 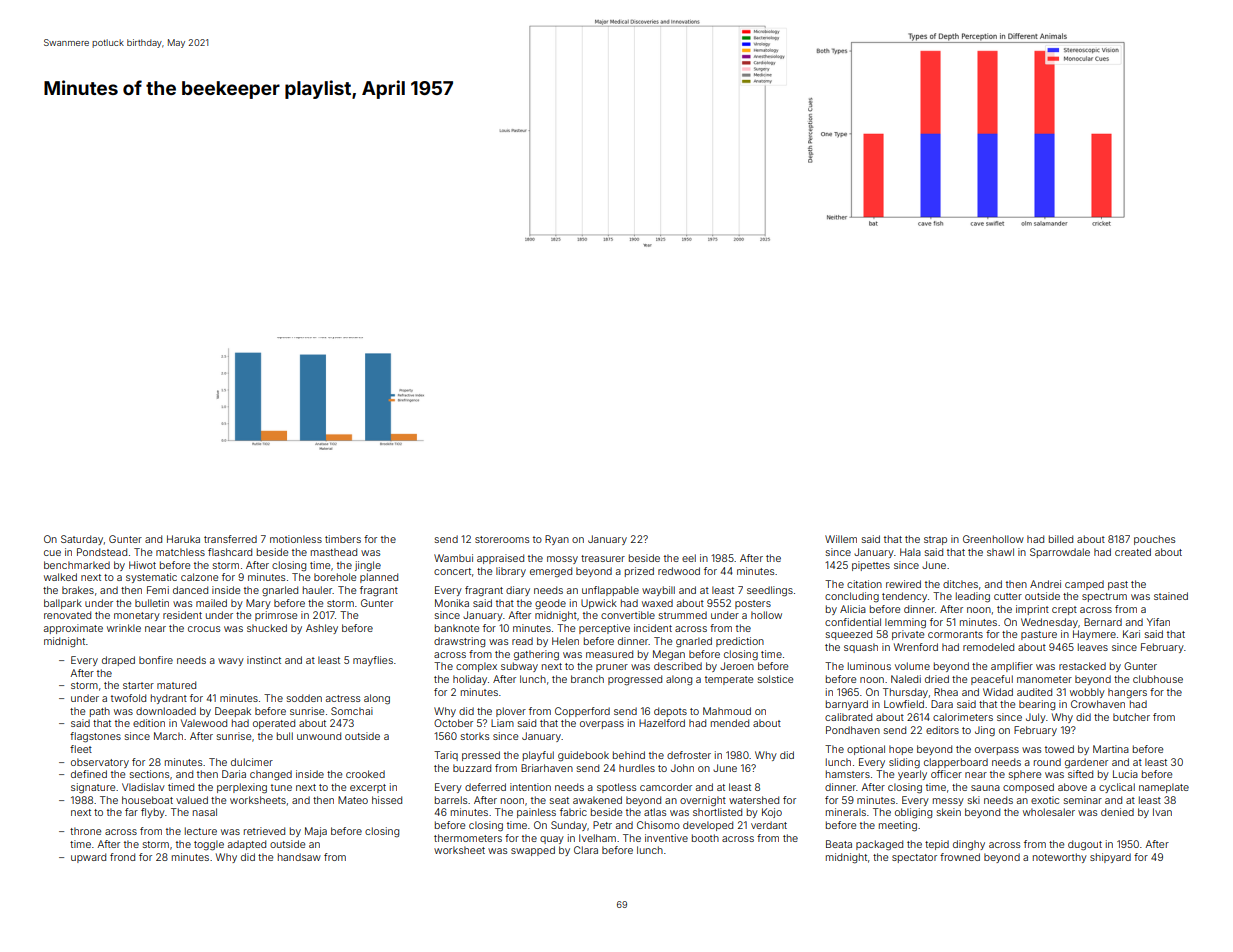 What do you see at coordinates (264, 831) in the image?
I see `retrieved` at bounding box center [264, 831].
